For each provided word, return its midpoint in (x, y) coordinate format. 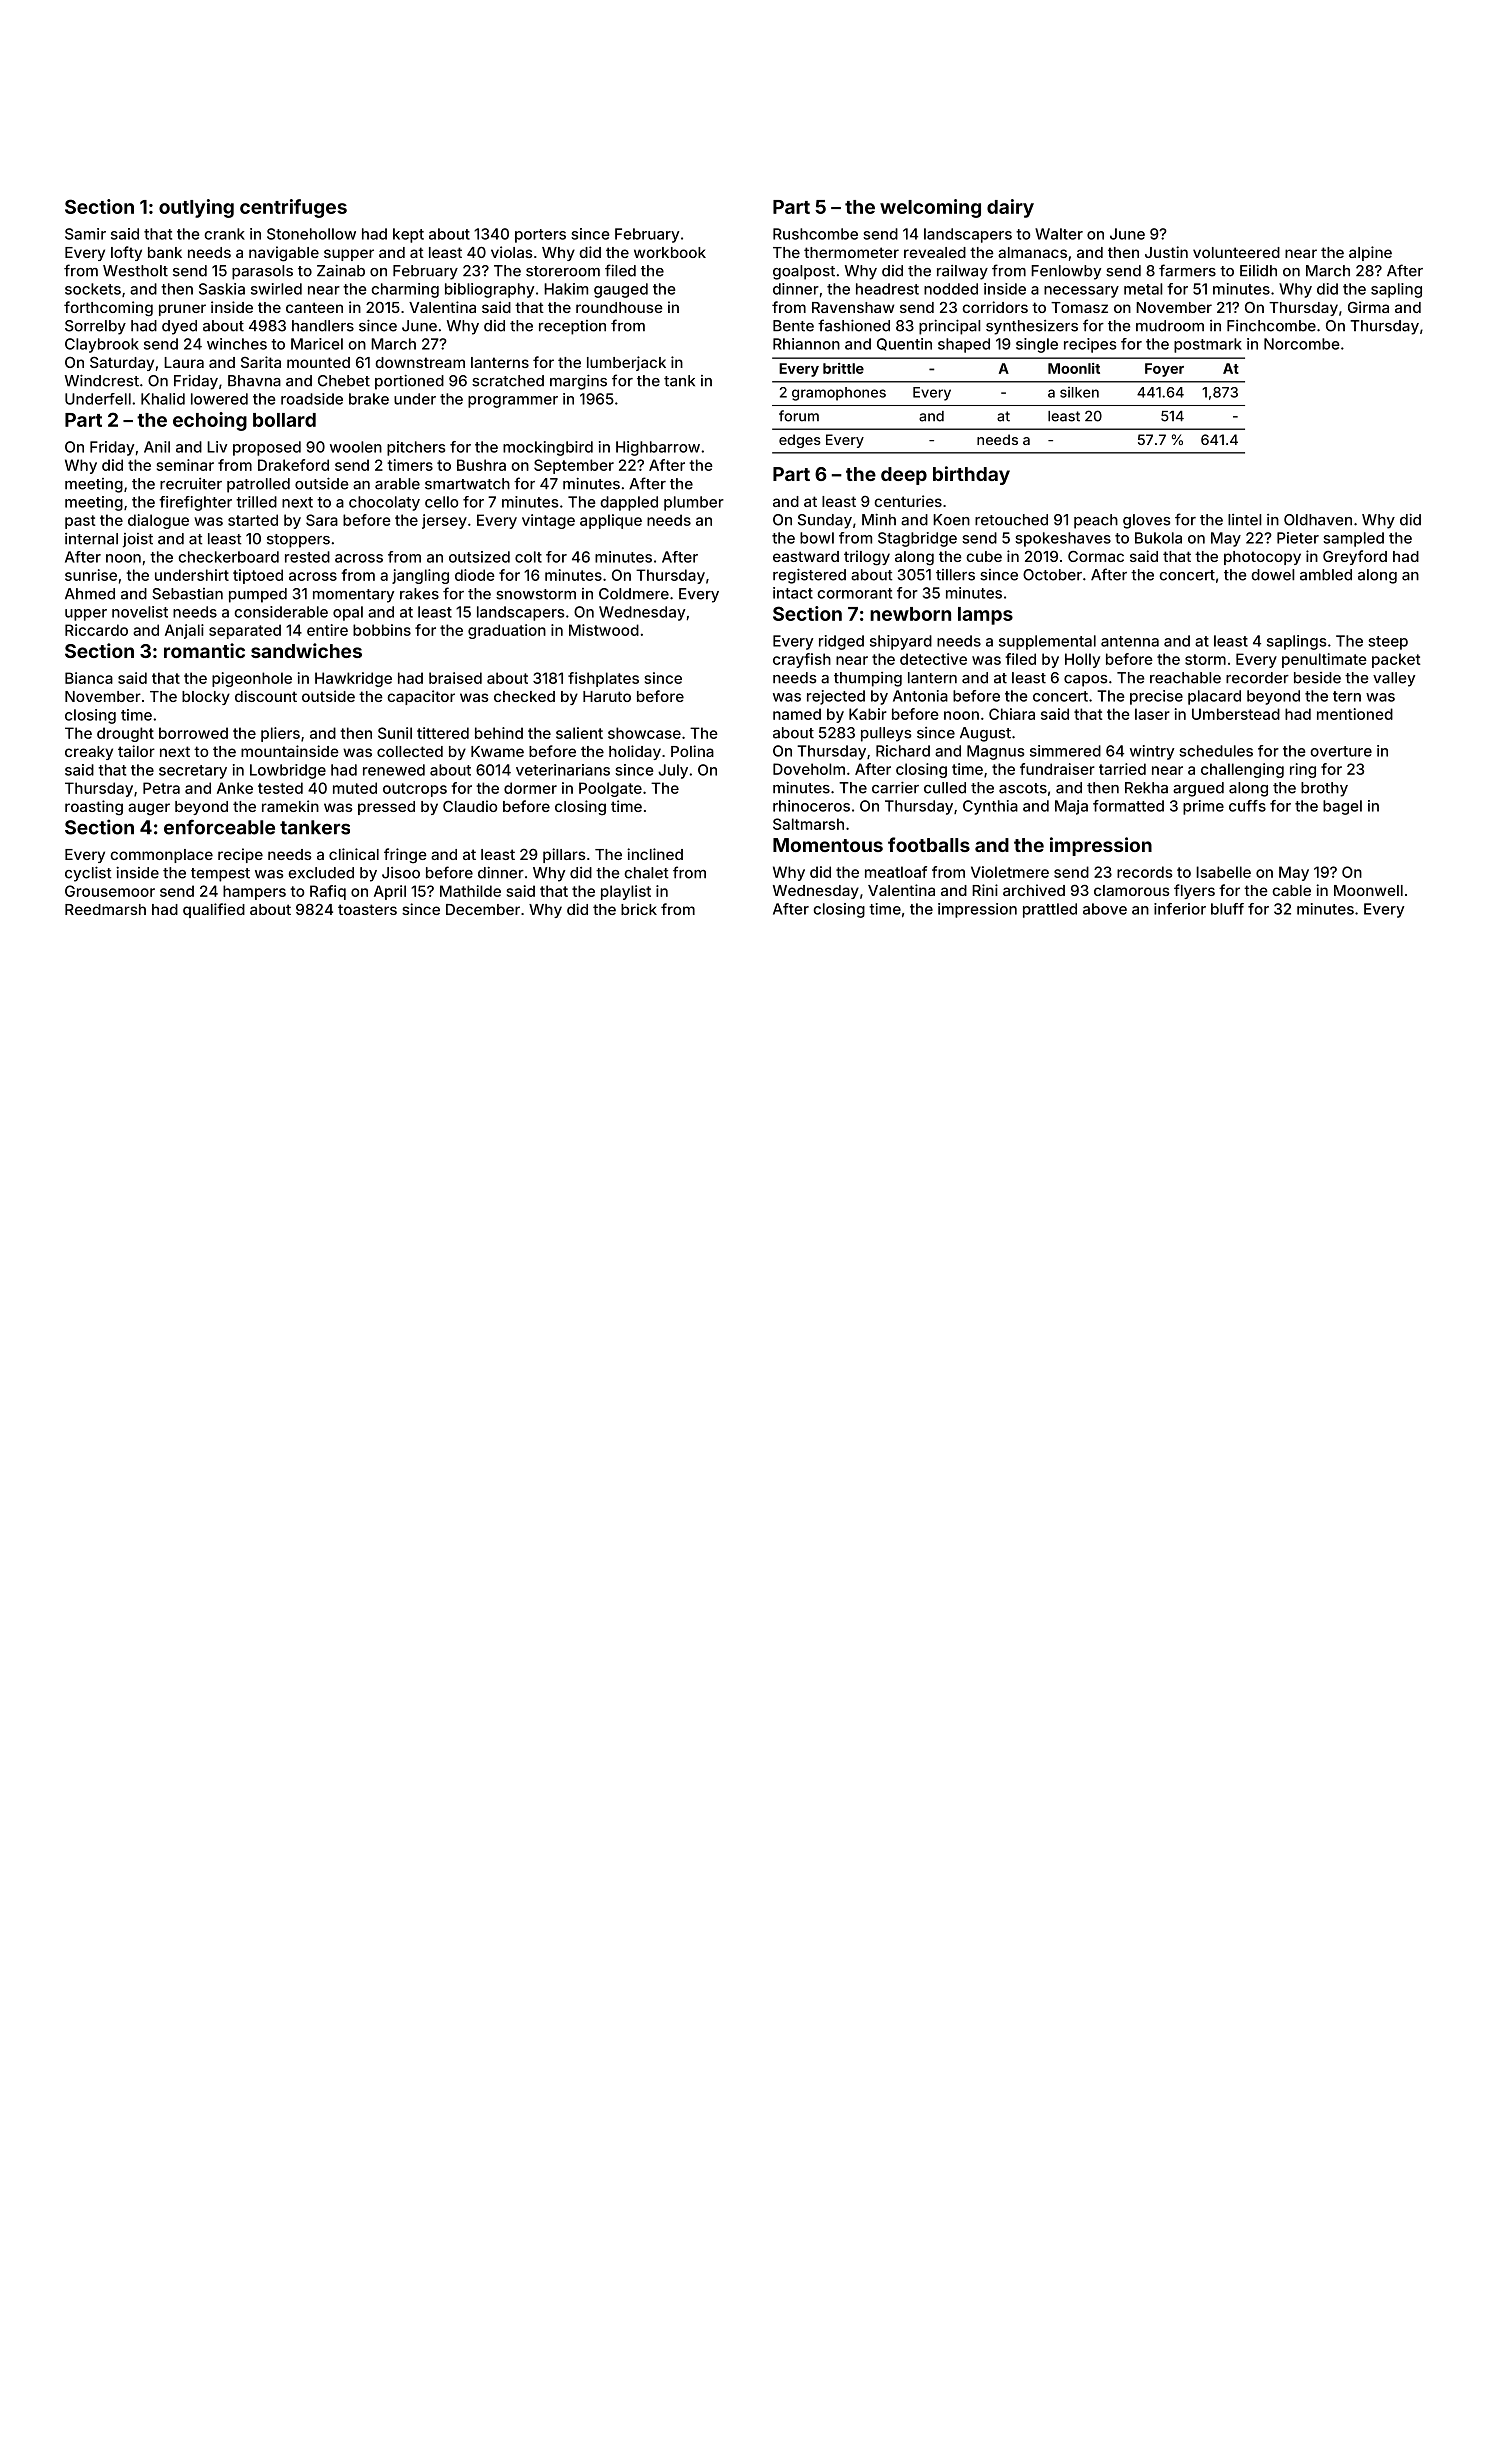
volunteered (1236, 252)
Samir (85, 234)
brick (639, 909)
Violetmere (1010, 872)
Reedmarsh (105, 909)
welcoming (930, 208)
